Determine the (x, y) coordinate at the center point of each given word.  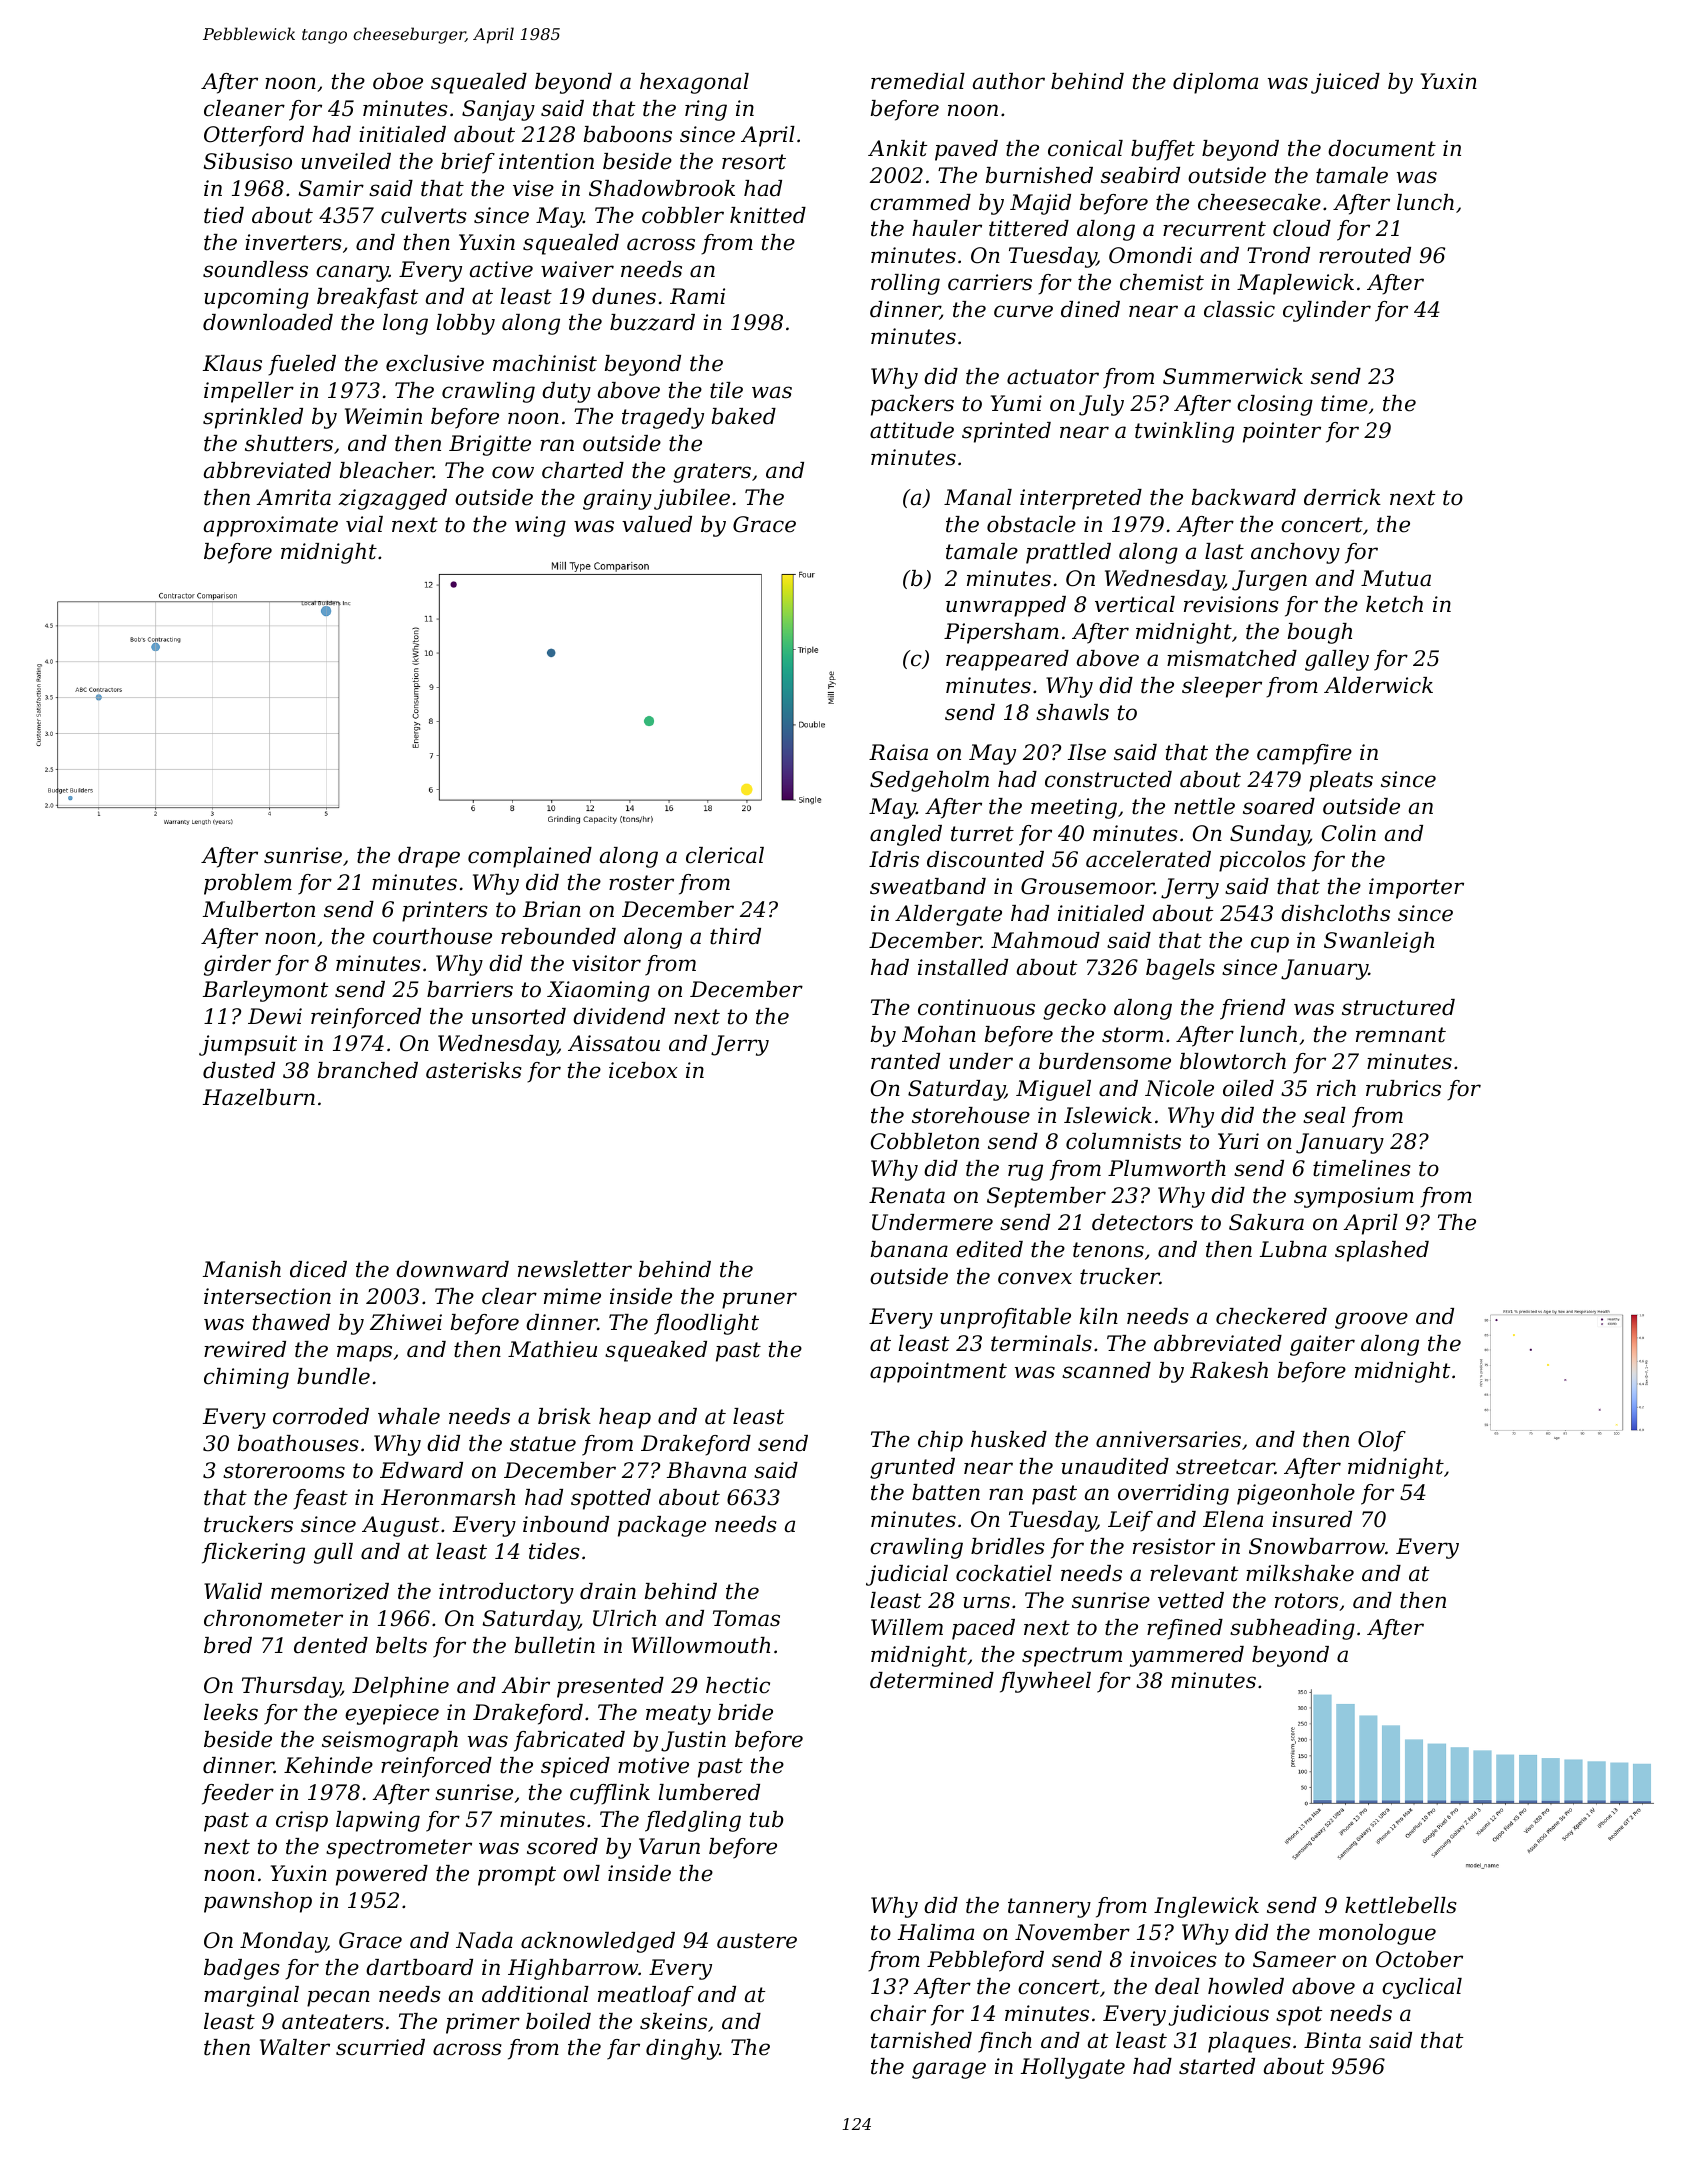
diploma (1215, 83)
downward (452, 1269)
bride (745, 1712)
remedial (918, 81)
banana (909, 1249)
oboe (398, 81)
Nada (484, 1940)
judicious (1218, 2015)
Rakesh (1229, 1370)
